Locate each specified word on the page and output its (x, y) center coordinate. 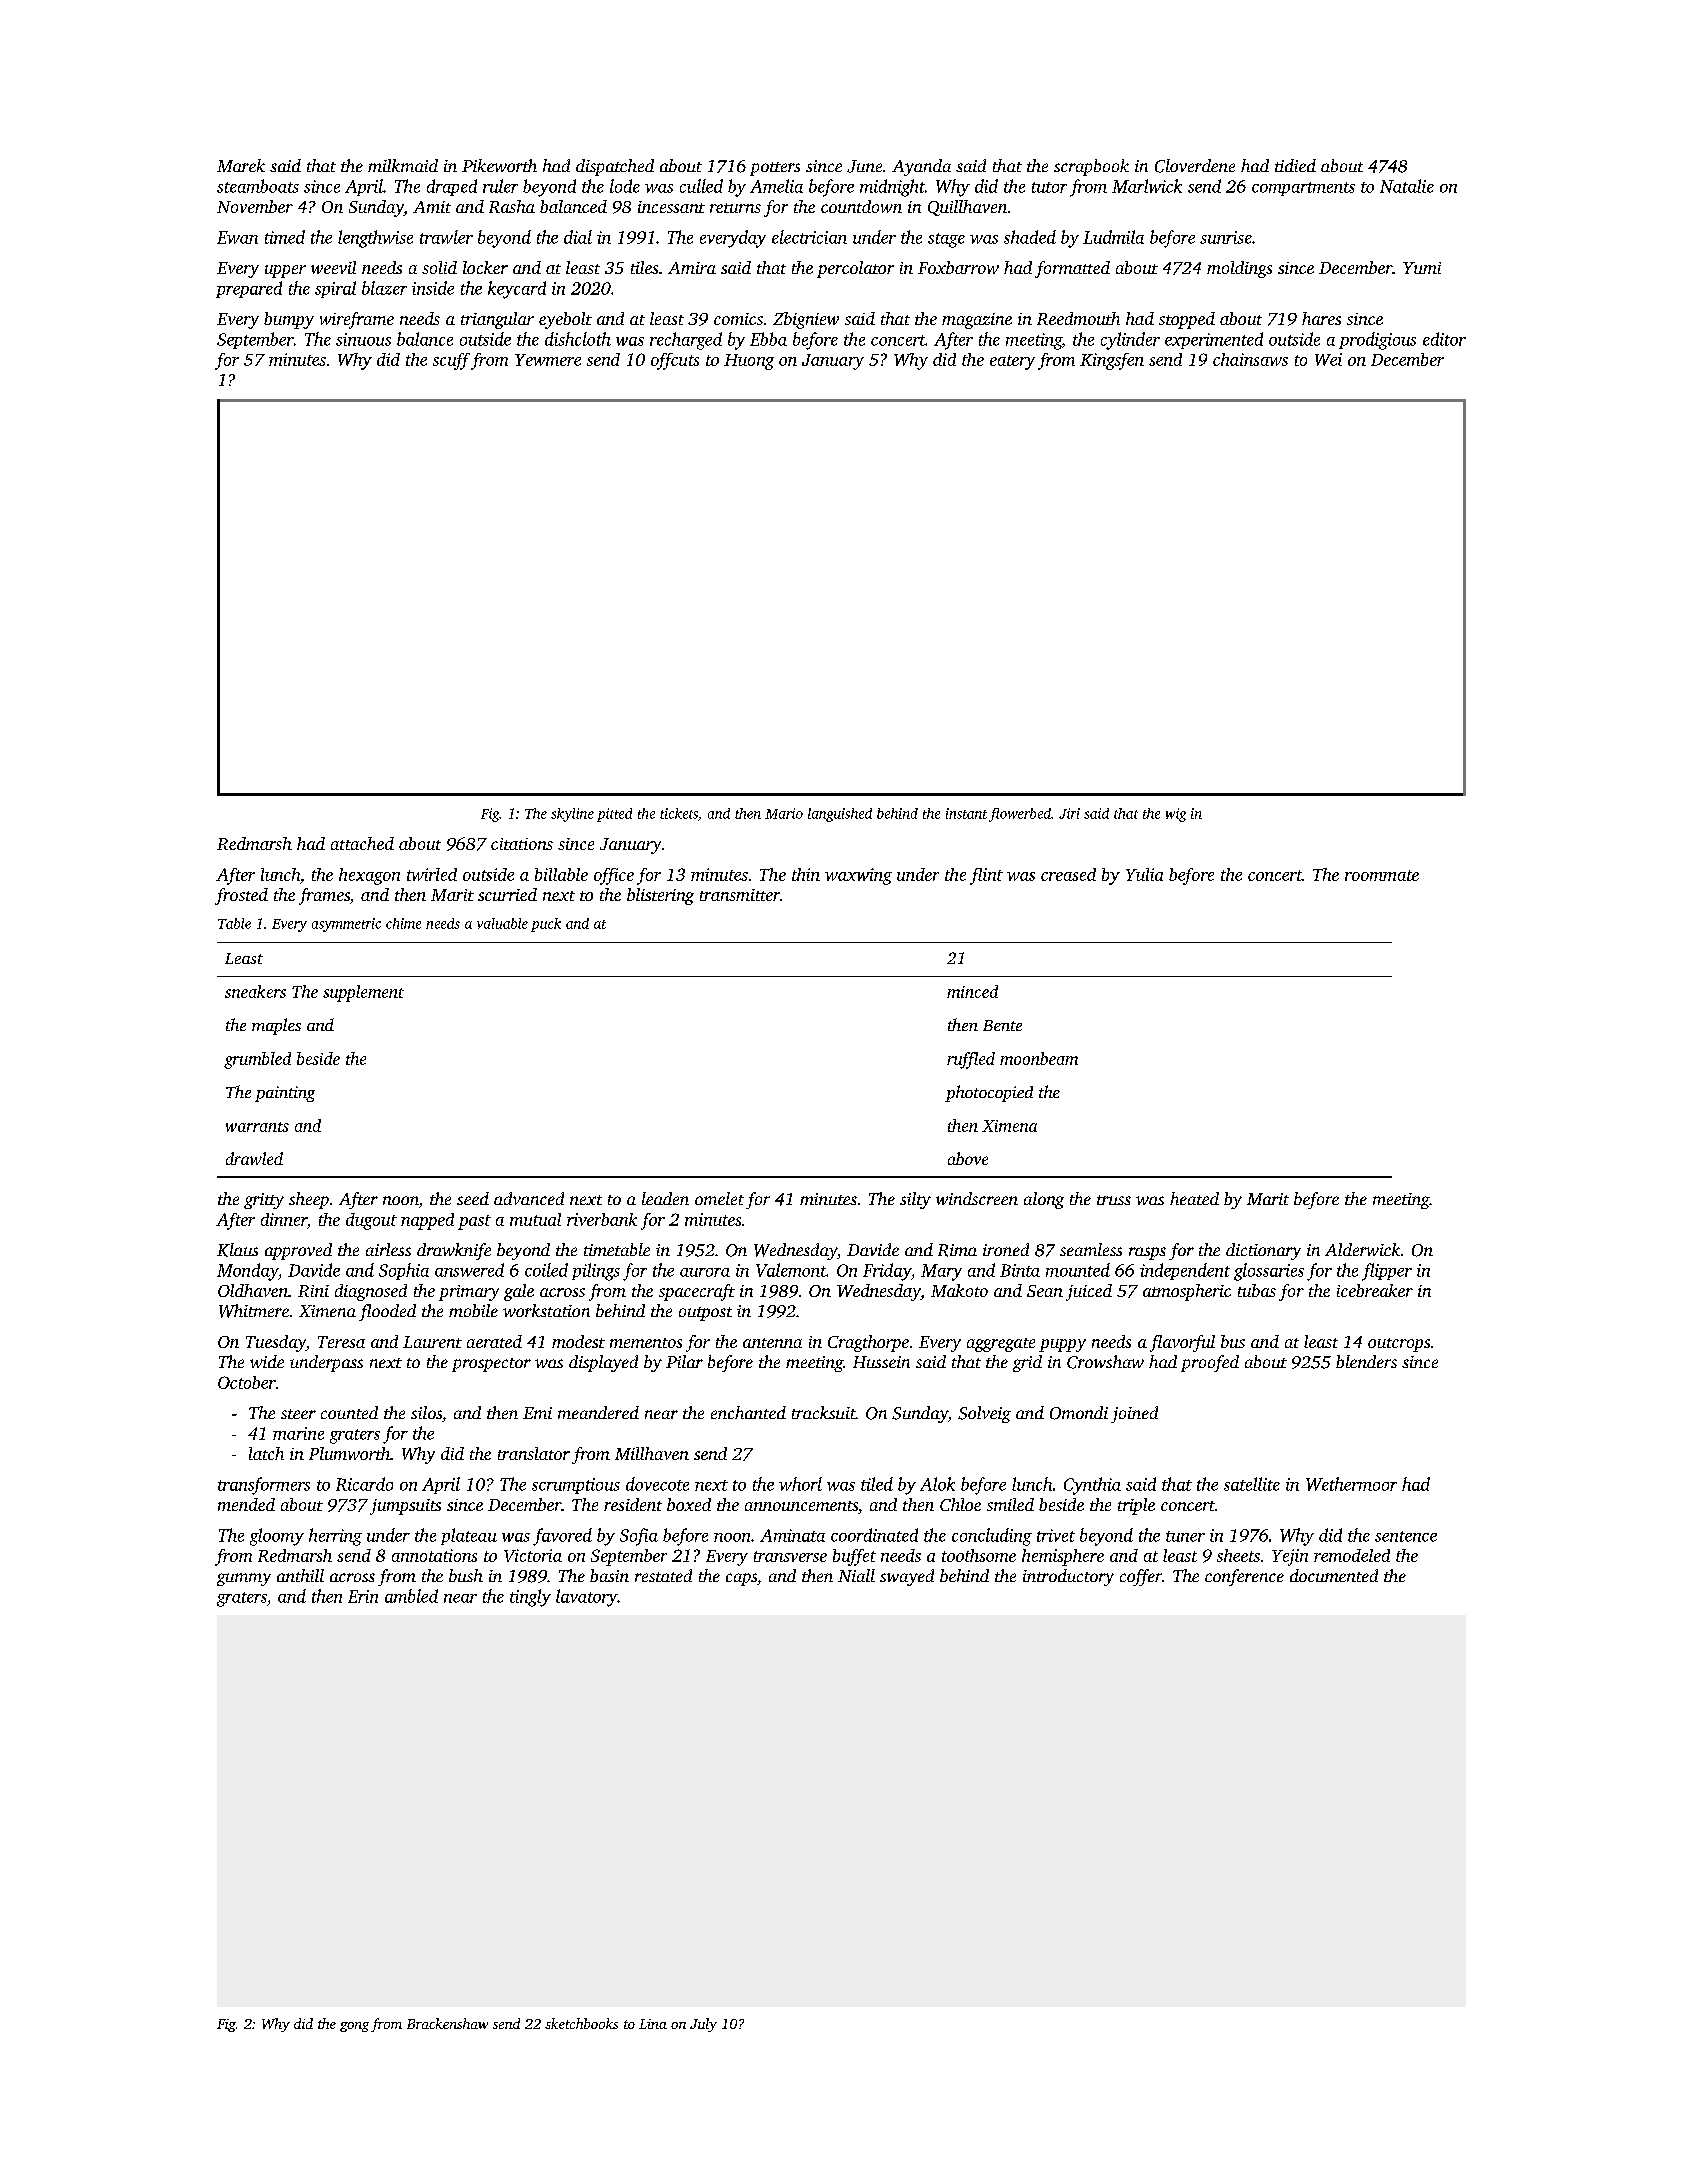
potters (775, 169)
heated (1194, 1198)
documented (1334, 1575)
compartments (1303, 189)
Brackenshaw (447, 2023)
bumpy (289, 320)
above (968, 1158)
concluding (992, 1537)
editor (1444, 339)
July (703, 2025)
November (255, 206)
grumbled (257, 1060)
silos (426, 1412)
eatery (1012, 362)
